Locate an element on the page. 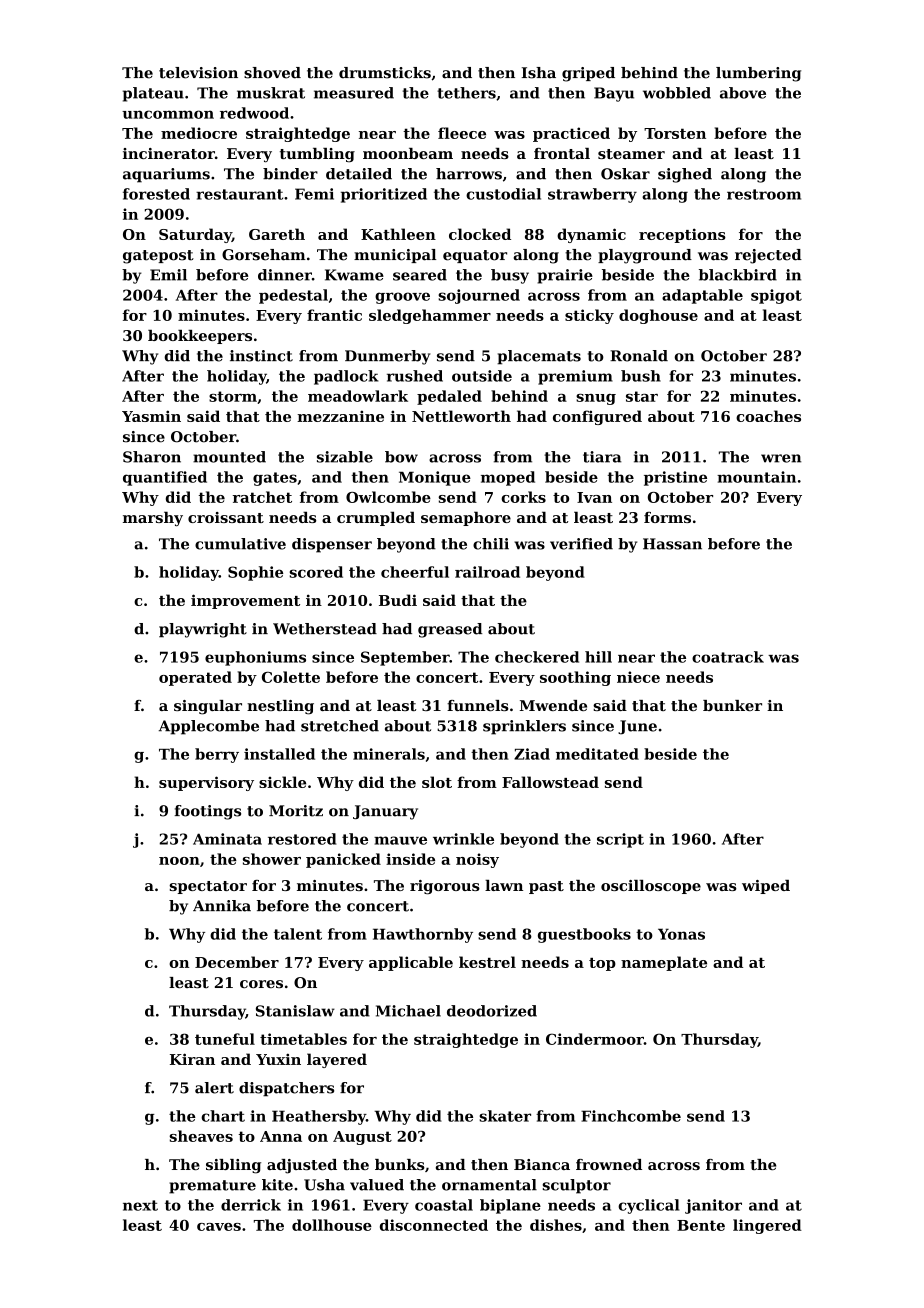 The image size is (924, 1308). wiped is located at coordinates (766, 887).
